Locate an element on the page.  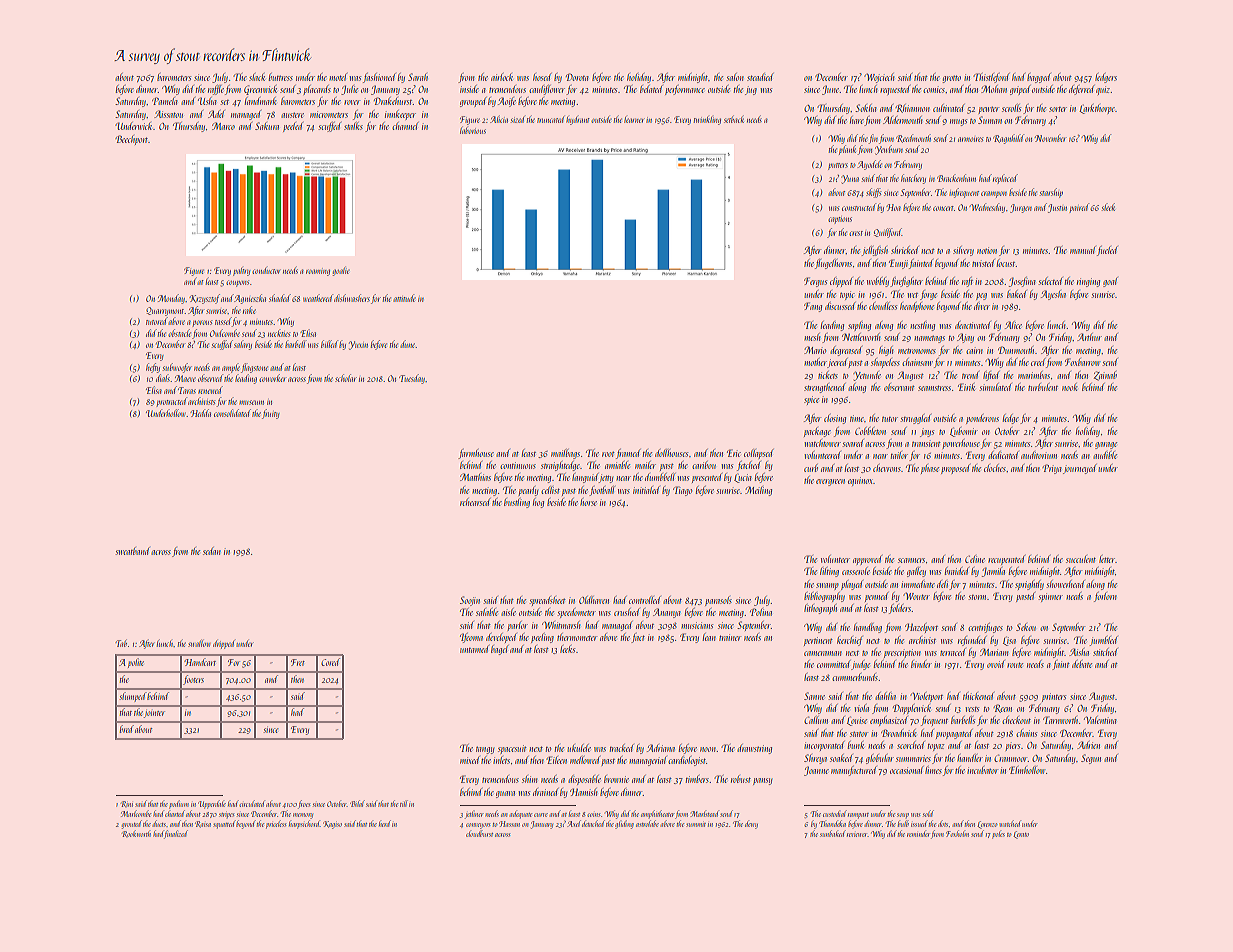
setback is located at coordinates (734, 119).
